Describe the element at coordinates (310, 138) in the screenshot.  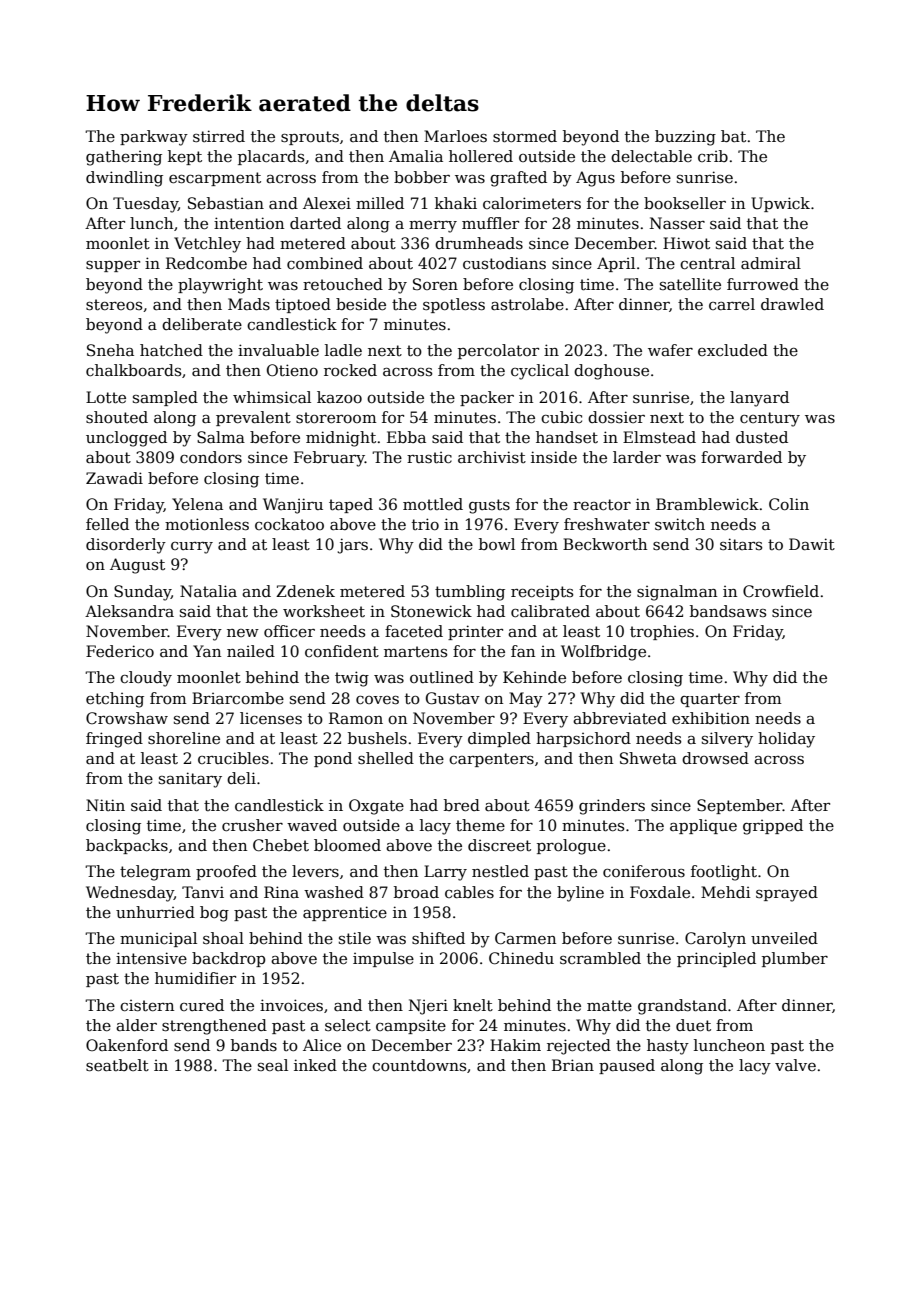
I see `sprouts` at that location.
